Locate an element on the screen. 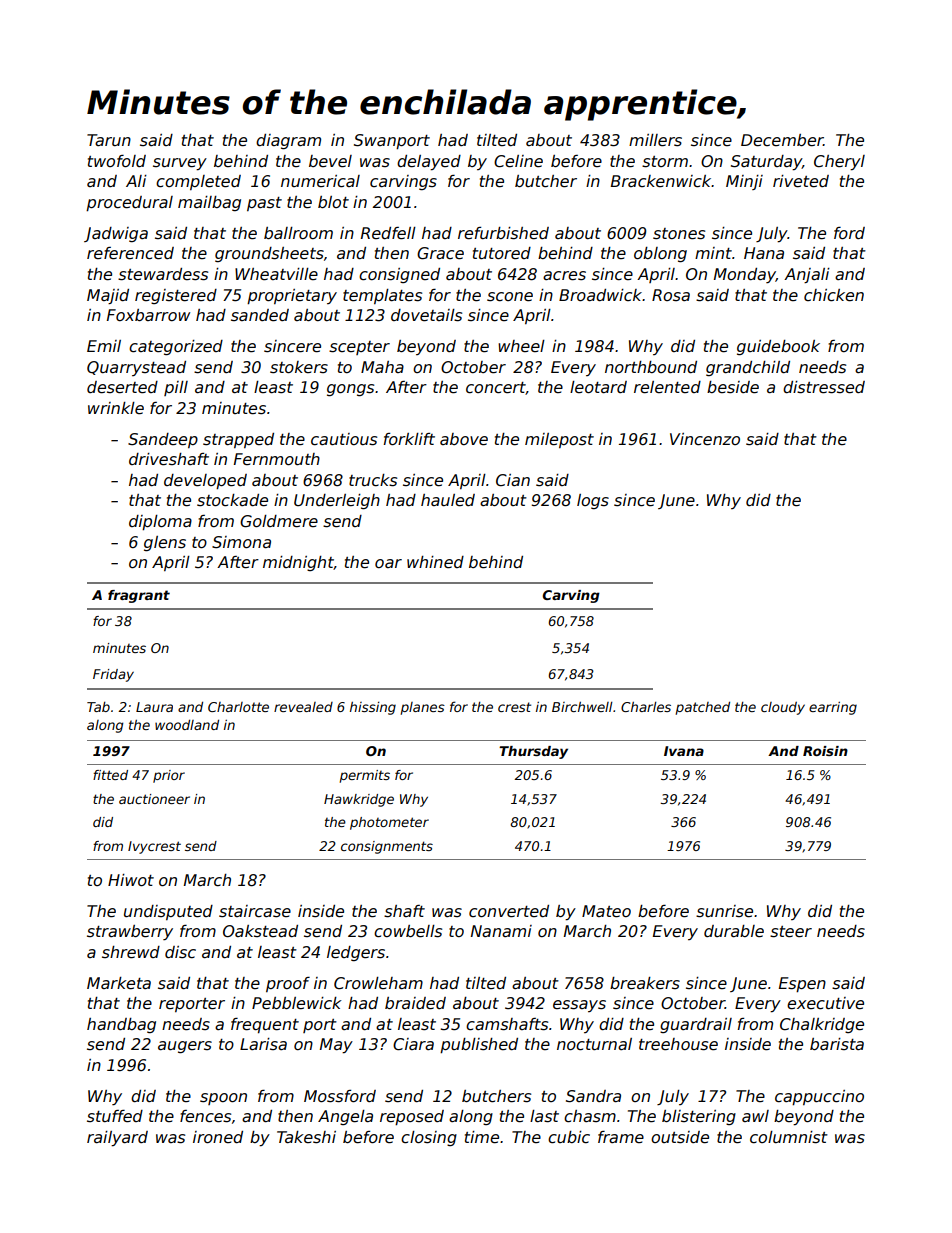 This screenshot has height=1233, width=952. December is located at coordinates (782, 140).
